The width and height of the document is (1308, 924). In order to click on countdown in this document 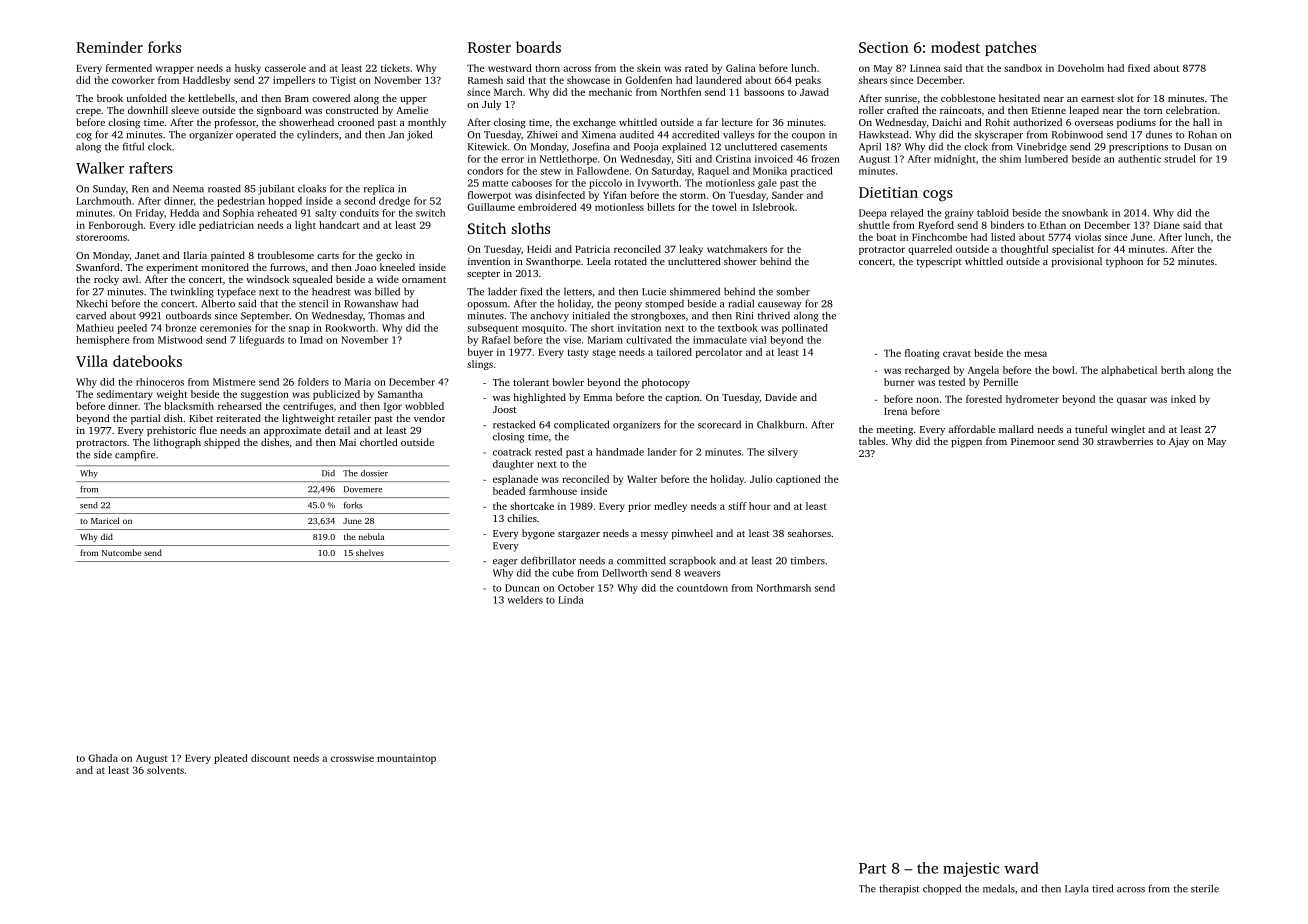, I will do `click(702, 588)`.
